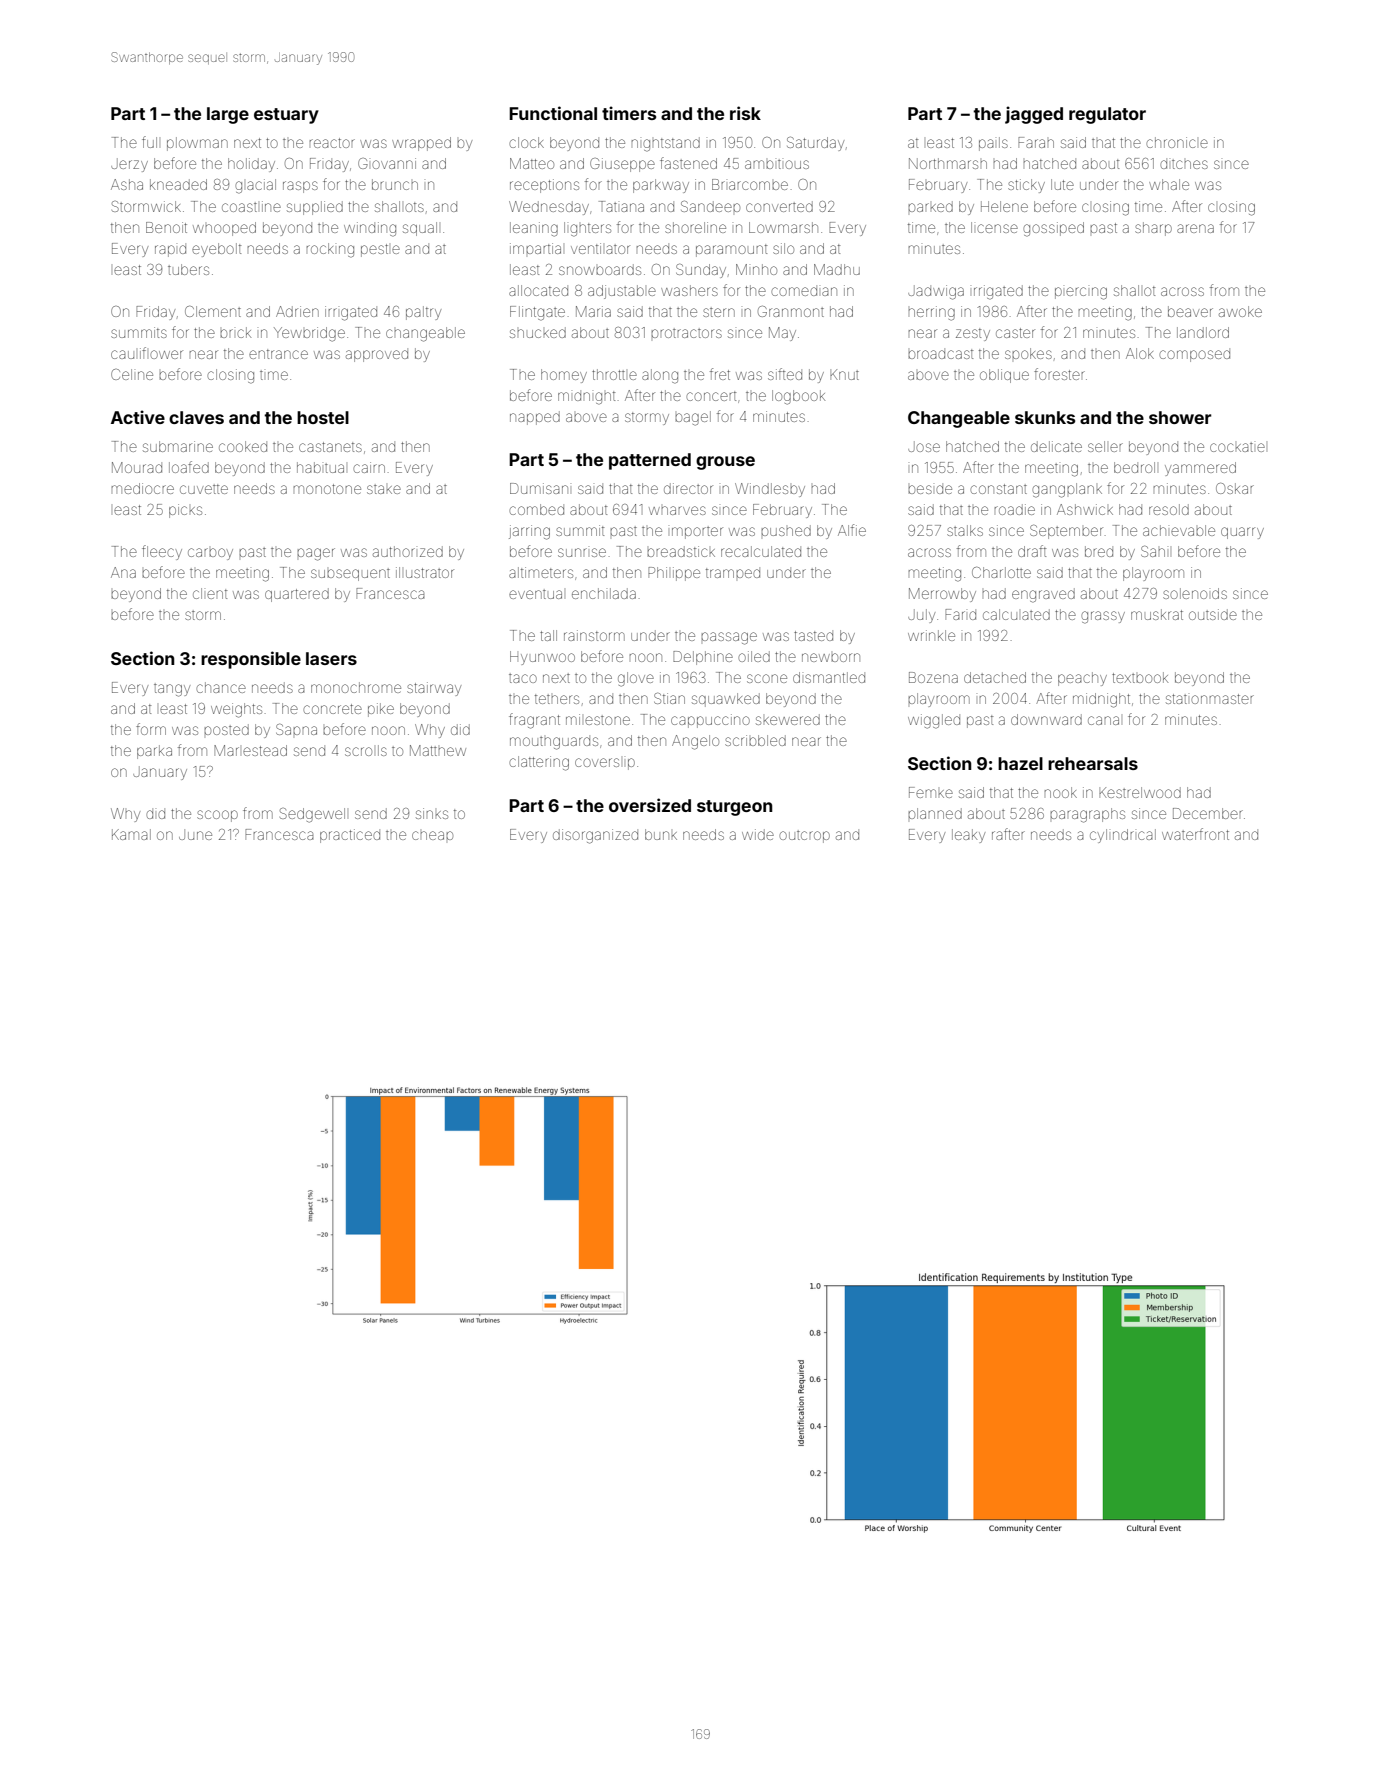 This page has height=1787, width=1381. Describe the element at coordinates (538, 290) in the page. I see `allocated` at that location.
